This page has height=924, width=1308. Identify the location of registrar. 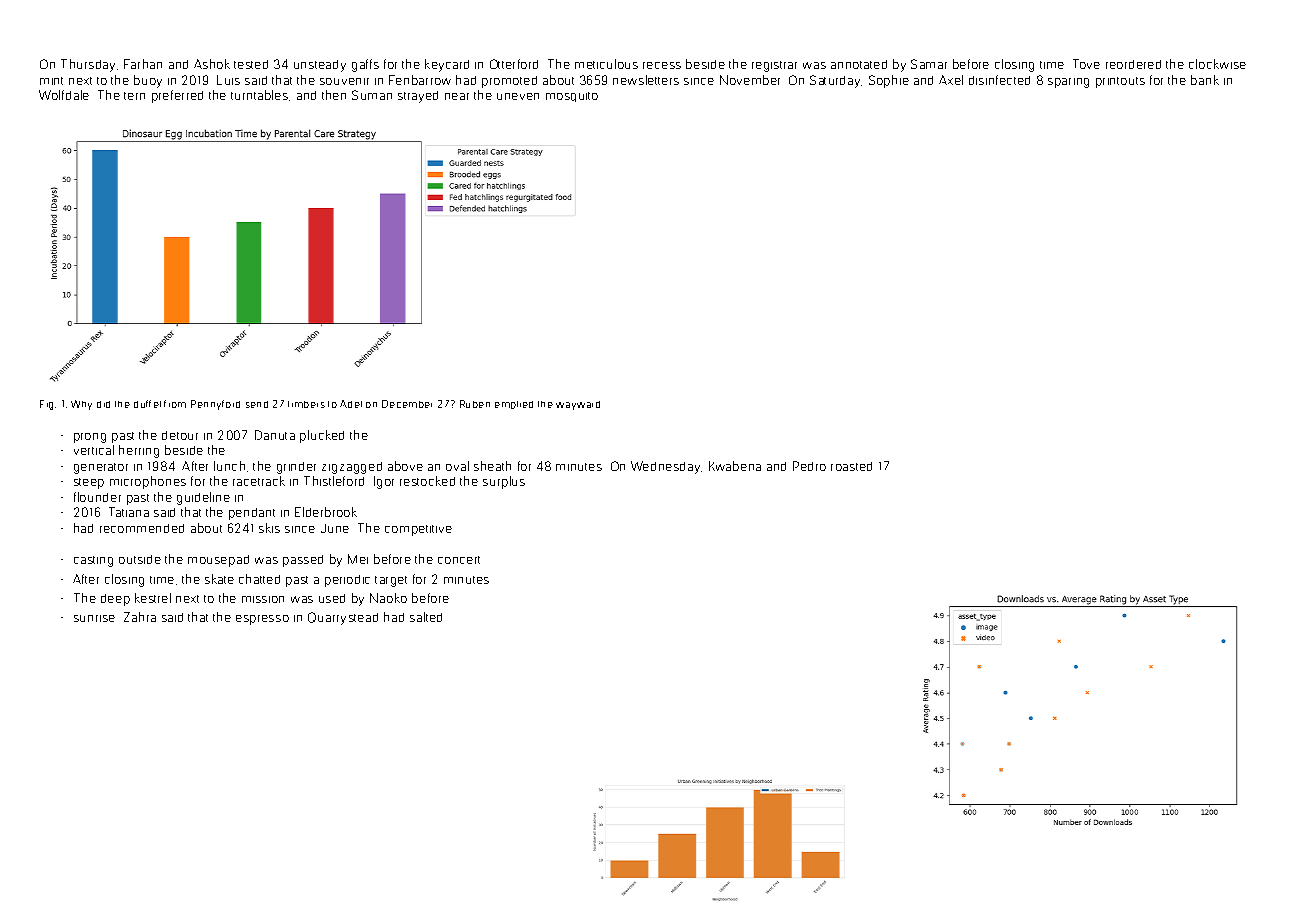
(774, 66).
